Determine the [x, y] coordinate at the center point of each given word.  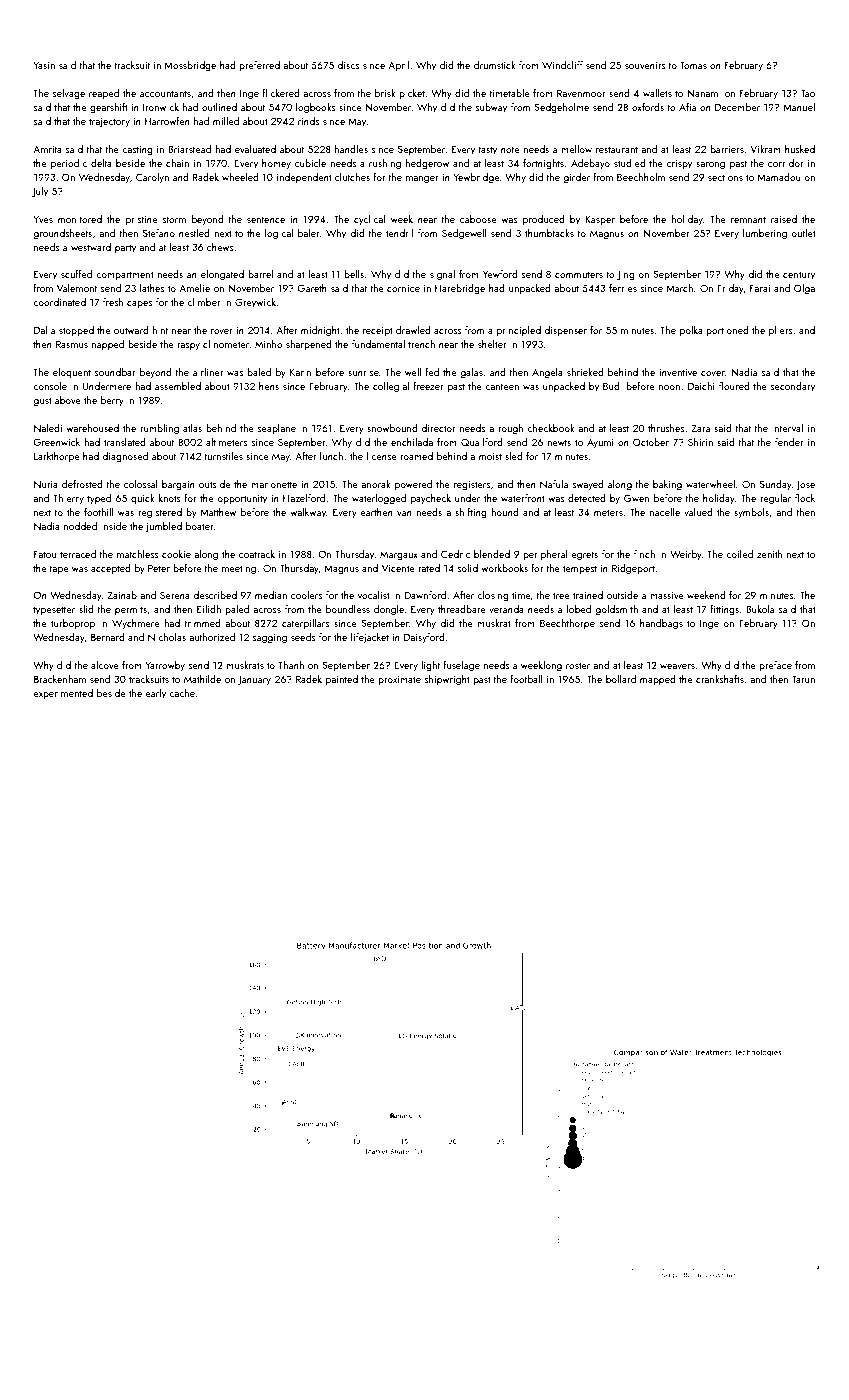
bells [354, 274]
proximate [399, 680]
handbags [661, 624]
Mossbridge [190, 66]
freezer [428, 386]
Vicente [398, 568]
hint [160, 330]
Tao [808, 93]
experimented [63, 694]
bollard [621, 679]
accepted [111, 569]
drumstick [495, 65]
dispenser [565, 331]
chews [220, 247]
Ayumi [600, 443]
